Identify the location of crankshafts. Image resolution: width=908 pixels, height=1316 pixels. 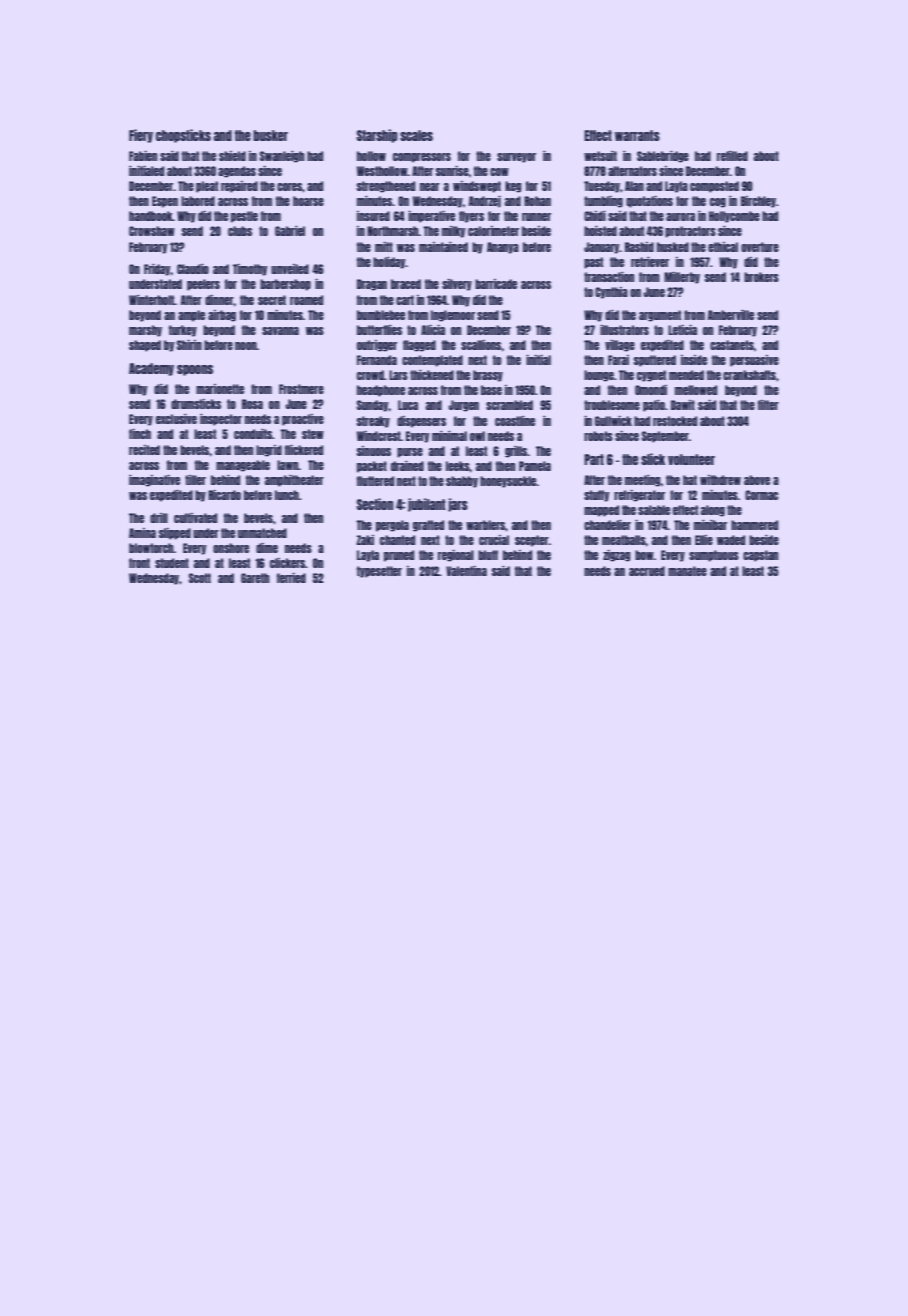
(749, 375).
